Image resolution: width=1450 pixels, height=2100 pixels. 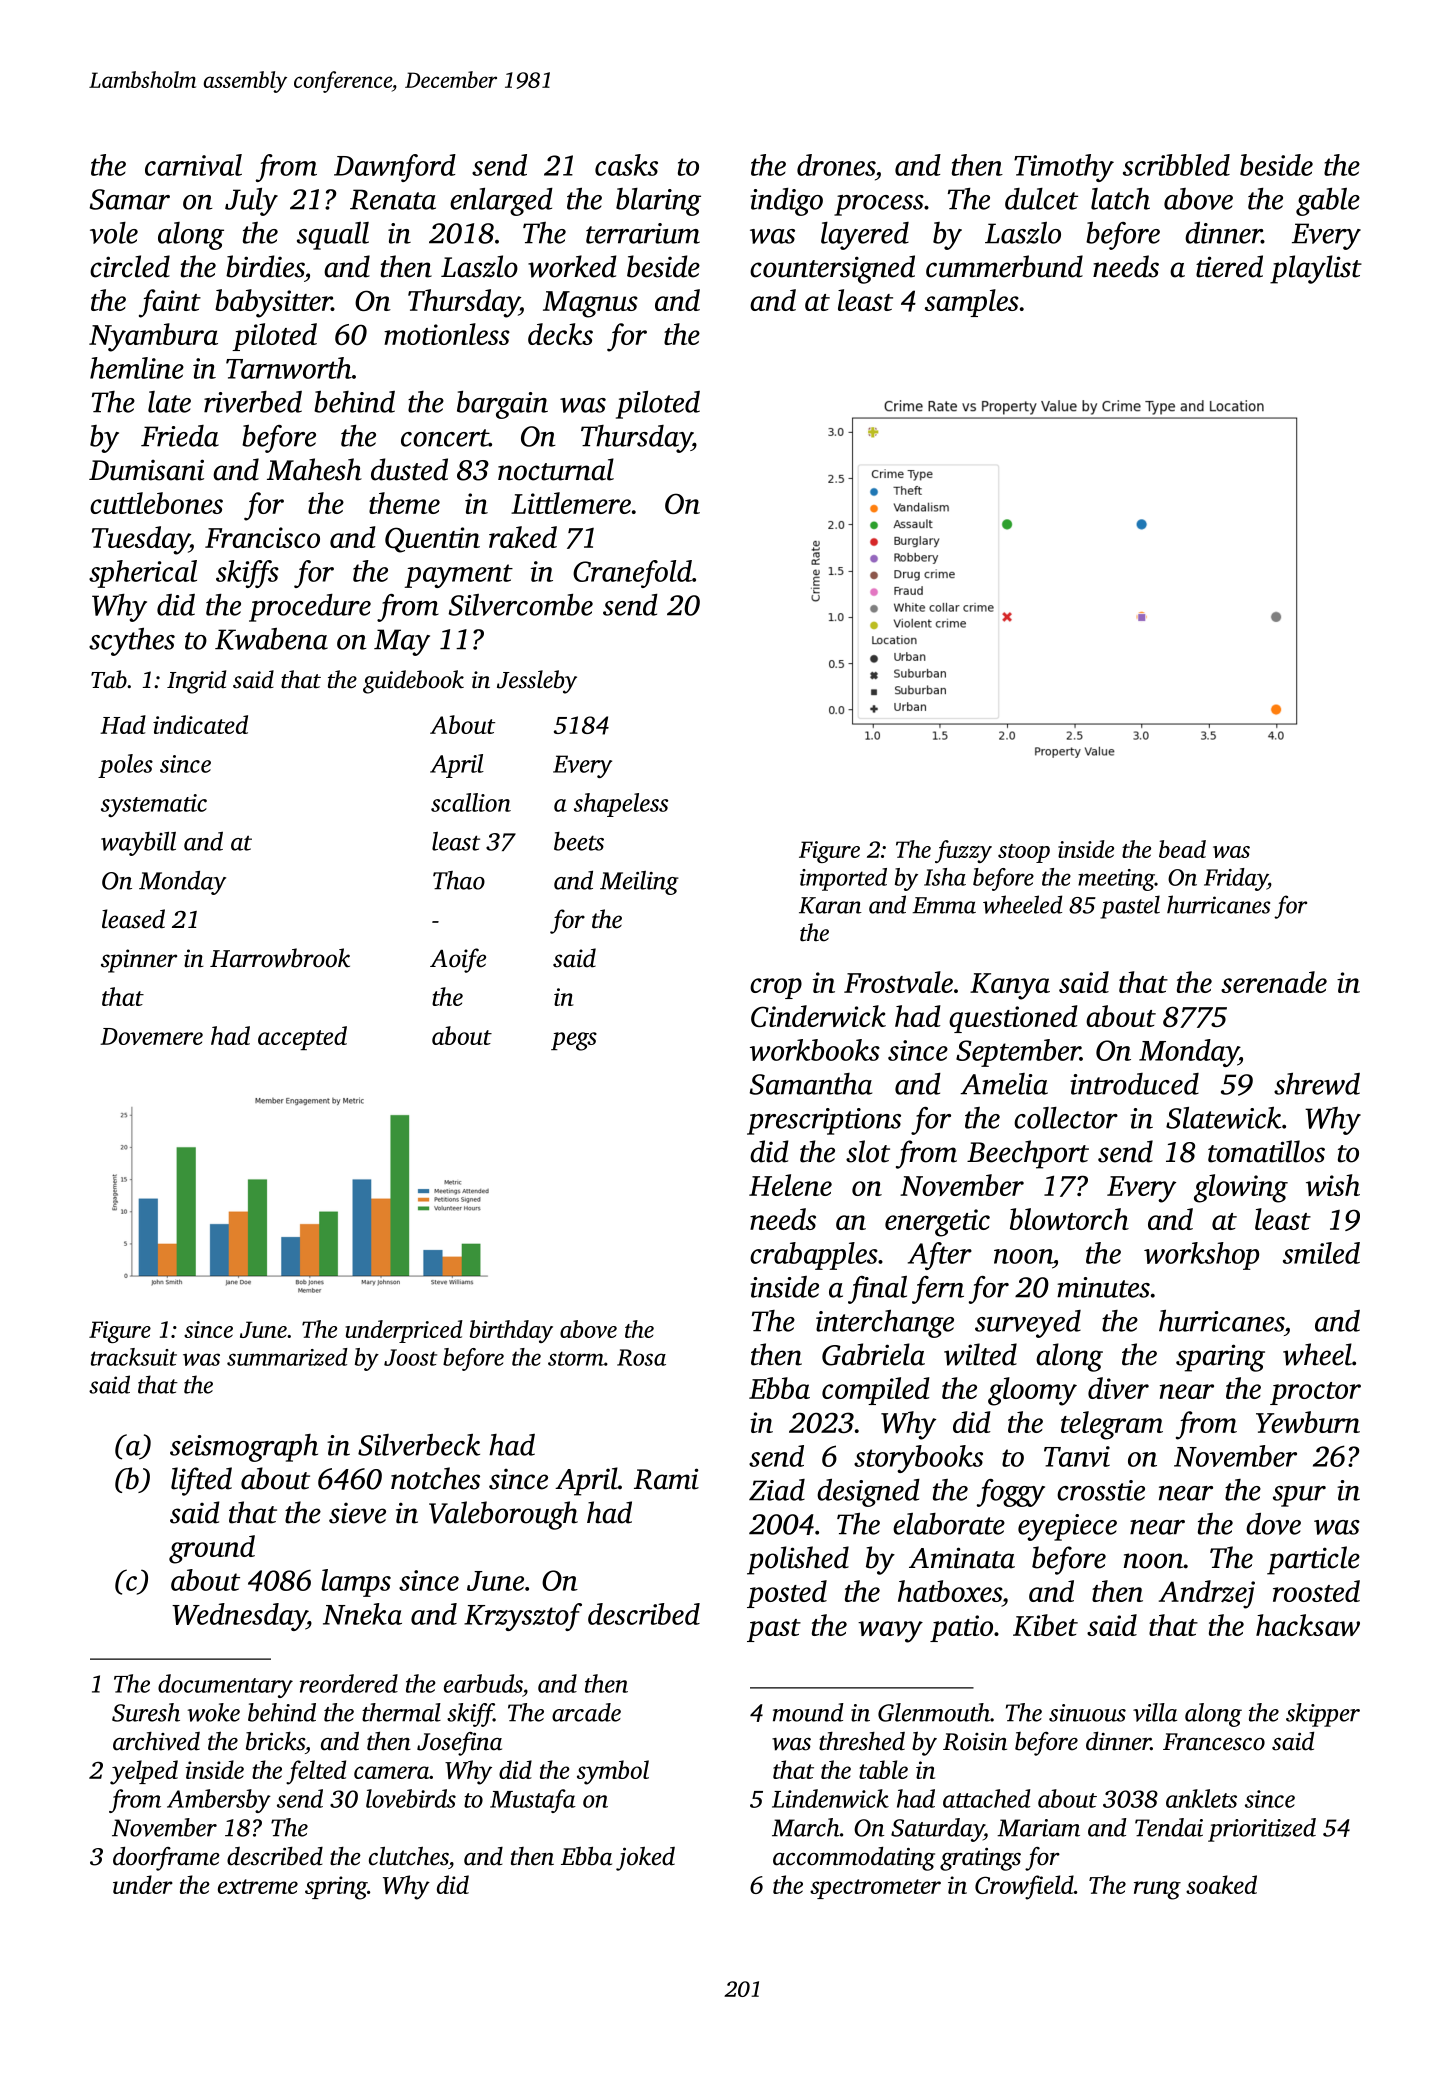 What do you see at coordinates (830, 905) in the screenshot?
I see `Karan` at bounding box center [830, 905].
